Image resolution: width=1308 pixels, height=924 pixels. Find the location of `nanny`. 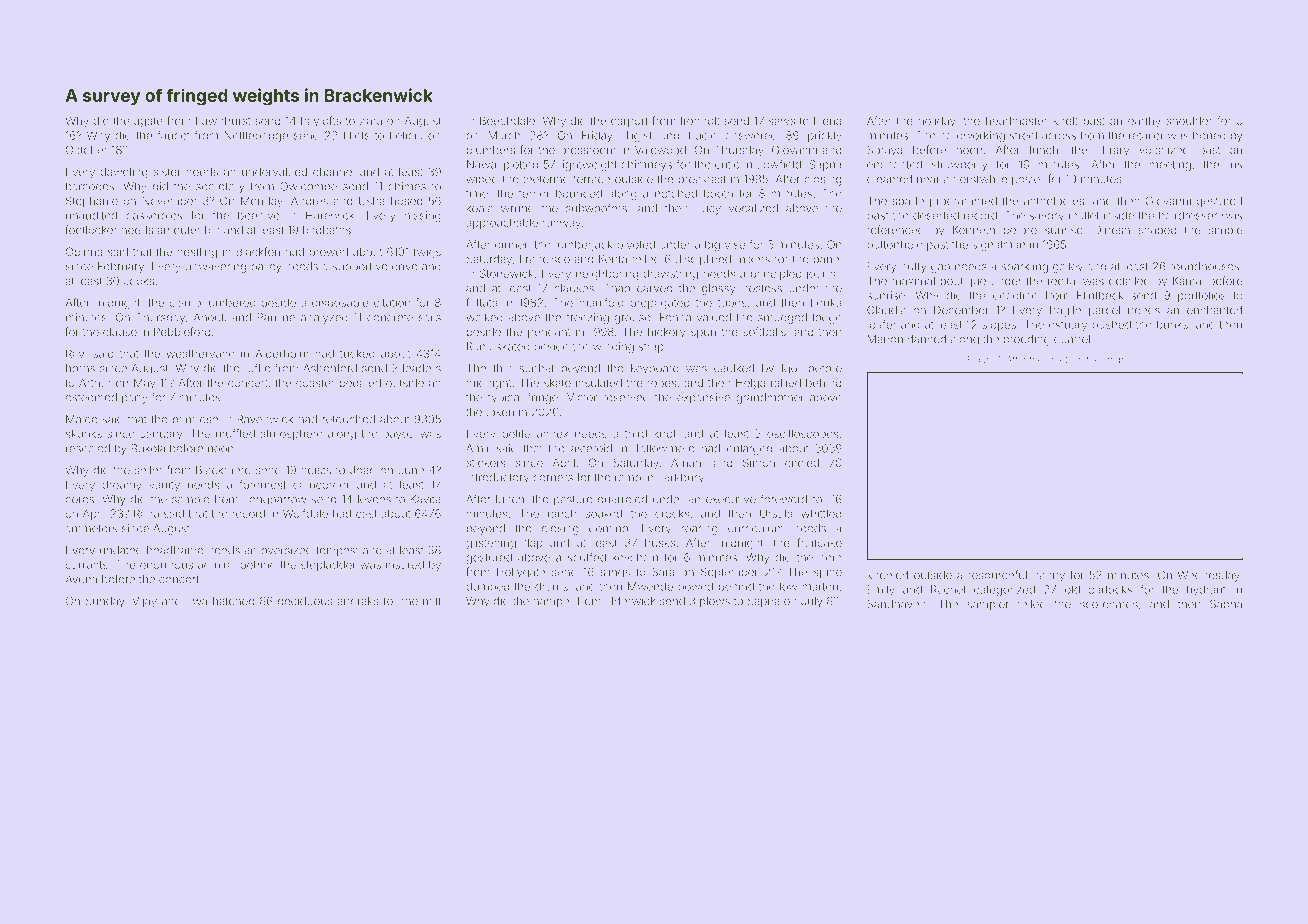

nanny is located at coordinates (1049, 577).
